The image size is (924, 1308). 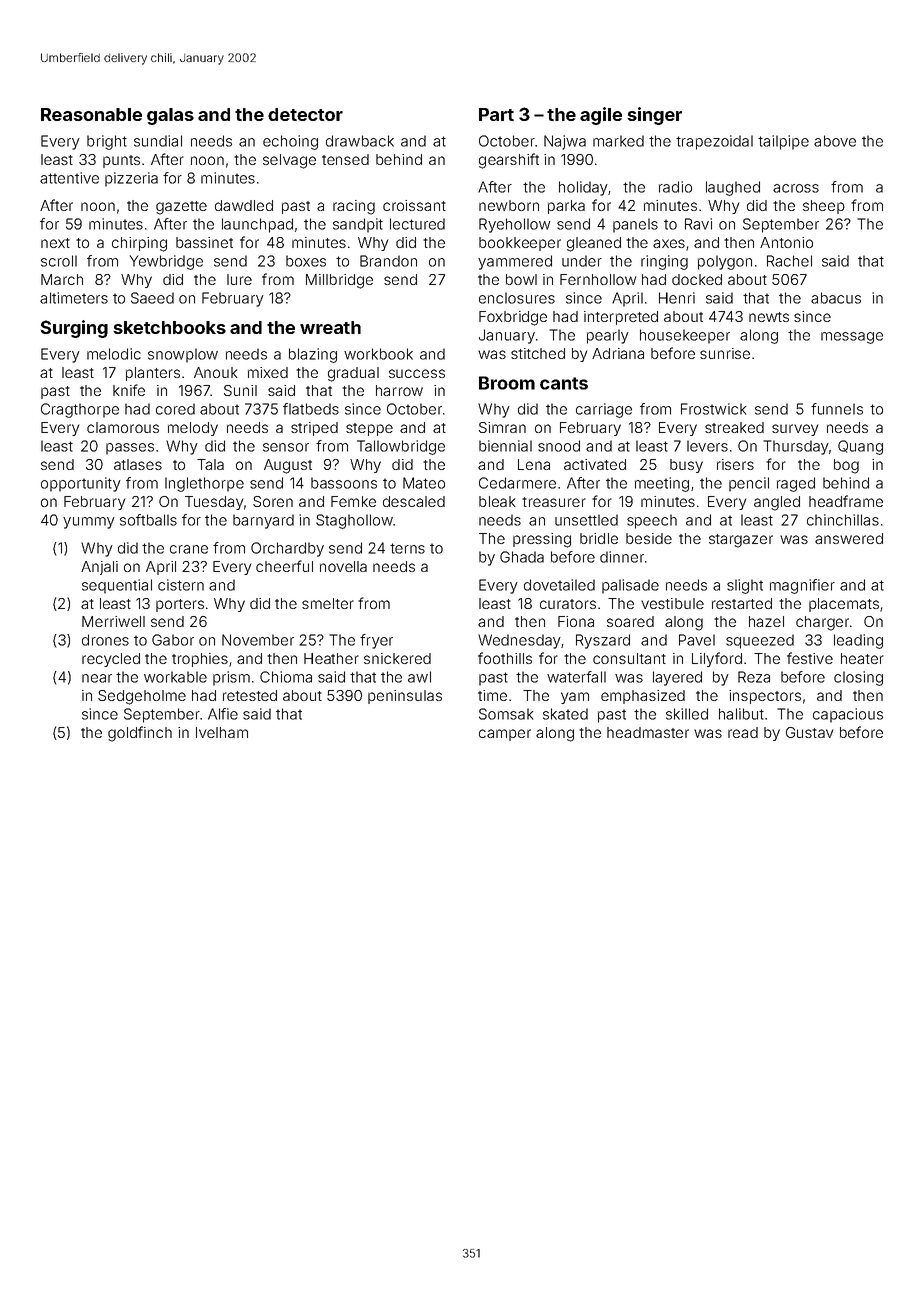 What do you see at coordinates (601, 116) in the screenshot?
I see `agile` at bounding box center [601, 116].
